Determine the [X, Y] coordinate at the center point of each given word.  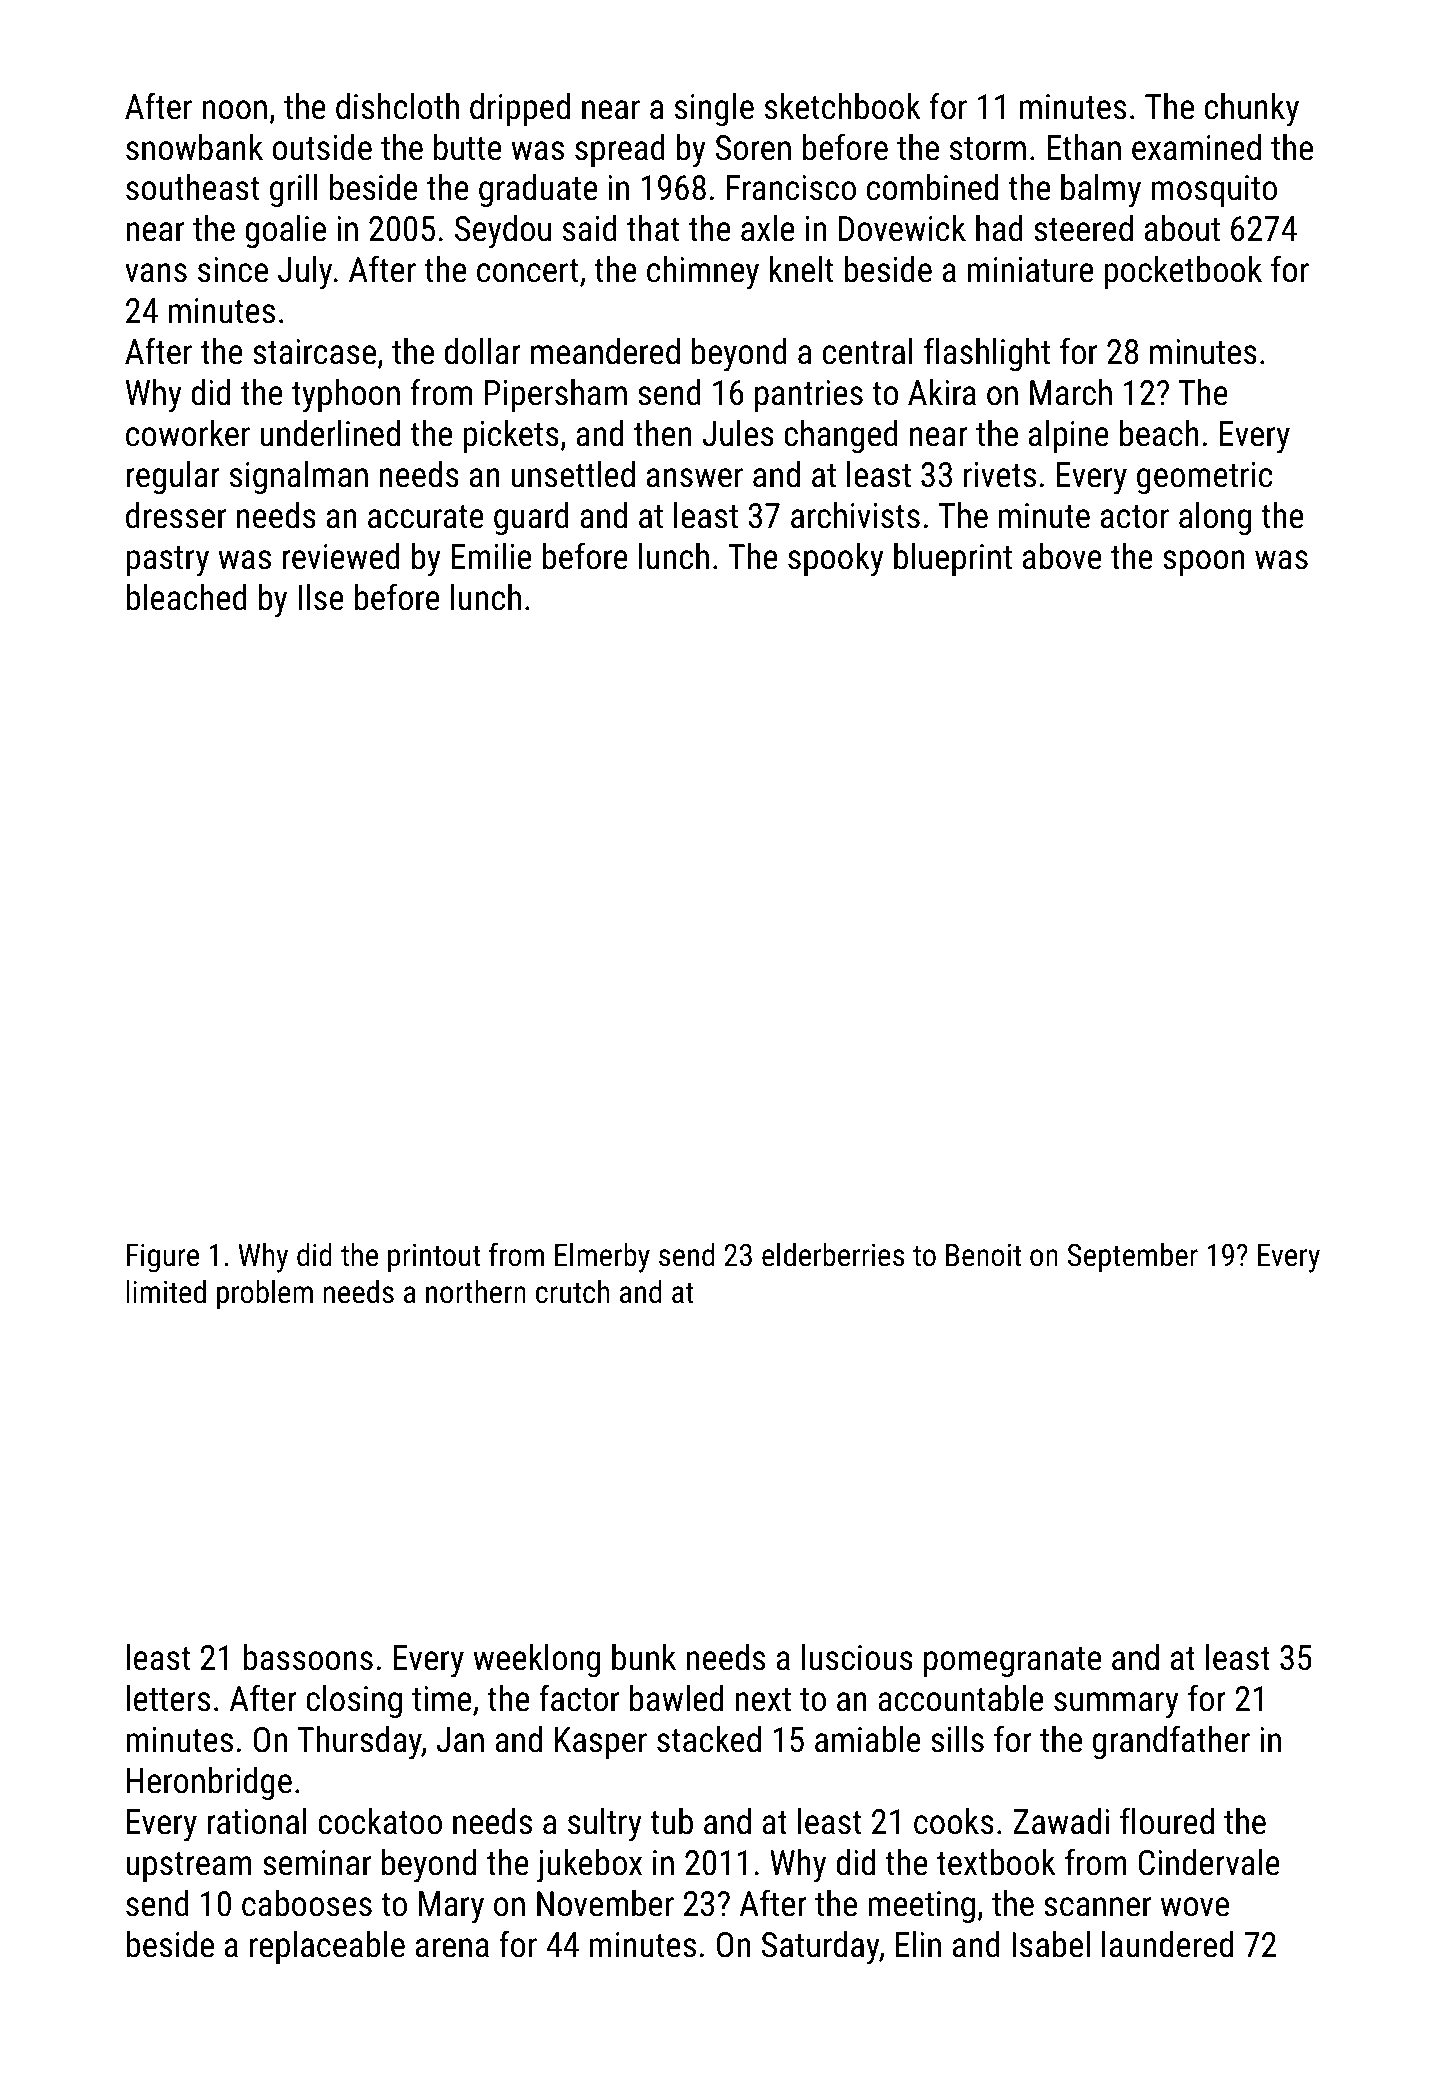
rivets [1000, 475]
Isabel [1051, 1944]
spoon [1203, 563]
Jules [738, 433]
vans [156, 273]
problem [265, 1295]
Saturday [820, 1948]
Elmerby [602, 1258]
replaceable [327, 1947]
